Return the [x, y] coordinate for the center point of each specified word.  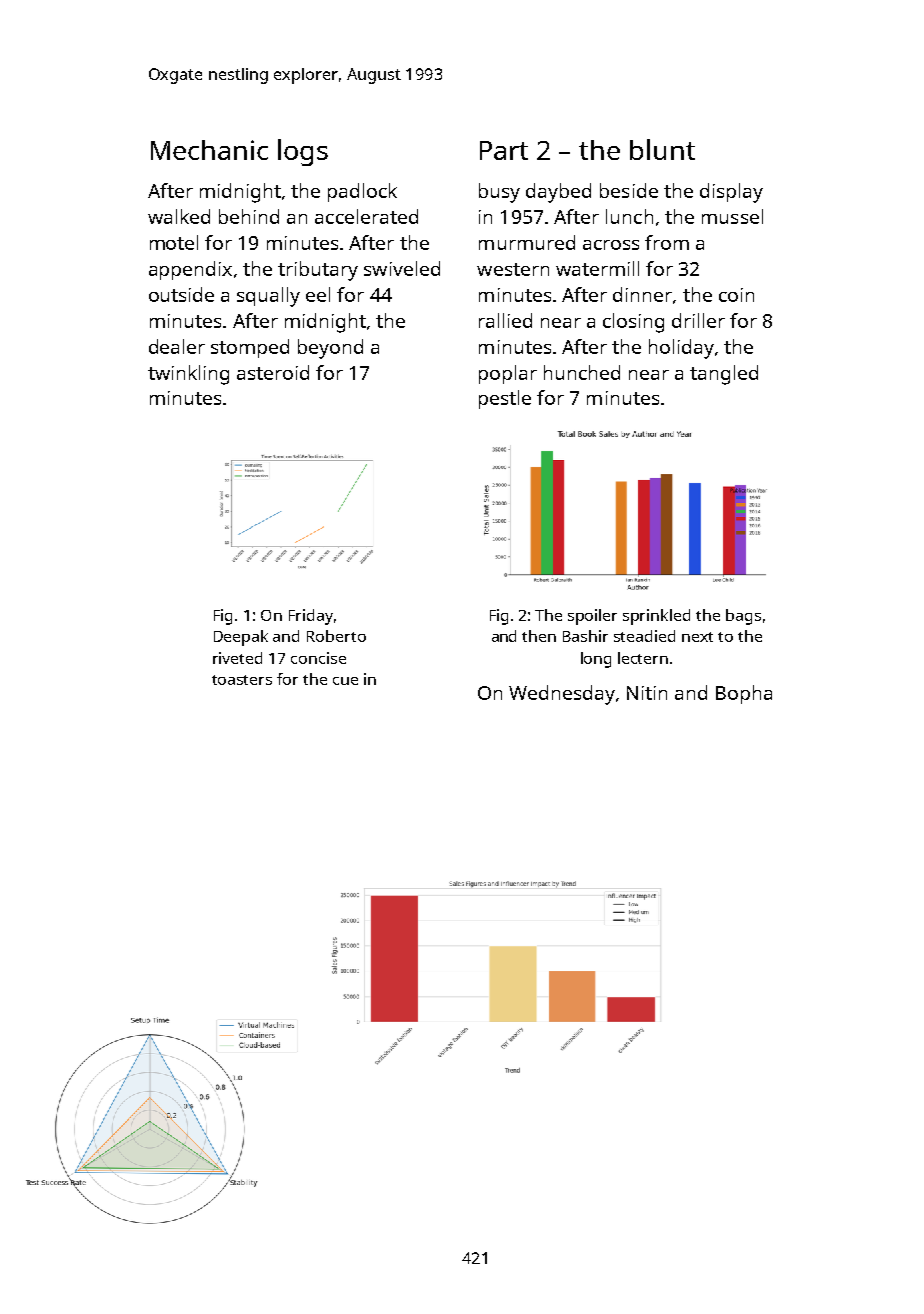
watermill [597, 268]
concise [318, 658]
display [731, 193]
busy [499, 193]
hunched [582, 372]
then [539, 636]
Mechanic [209, 150]
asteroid [273, 372]
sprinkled [656, 617]
